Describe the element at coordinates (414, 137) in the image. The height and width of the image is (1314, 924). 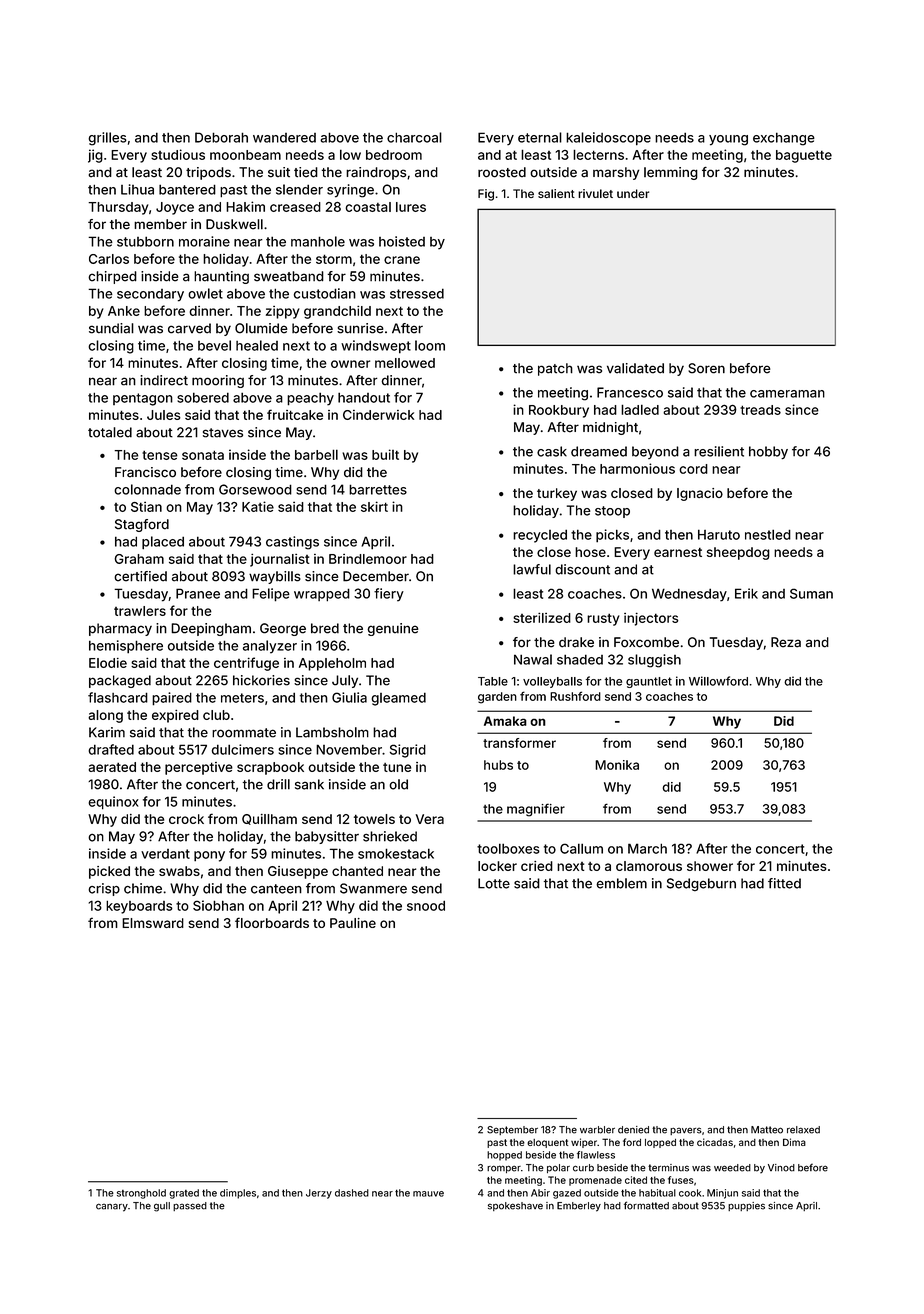
I see `charcoal` at that location.
